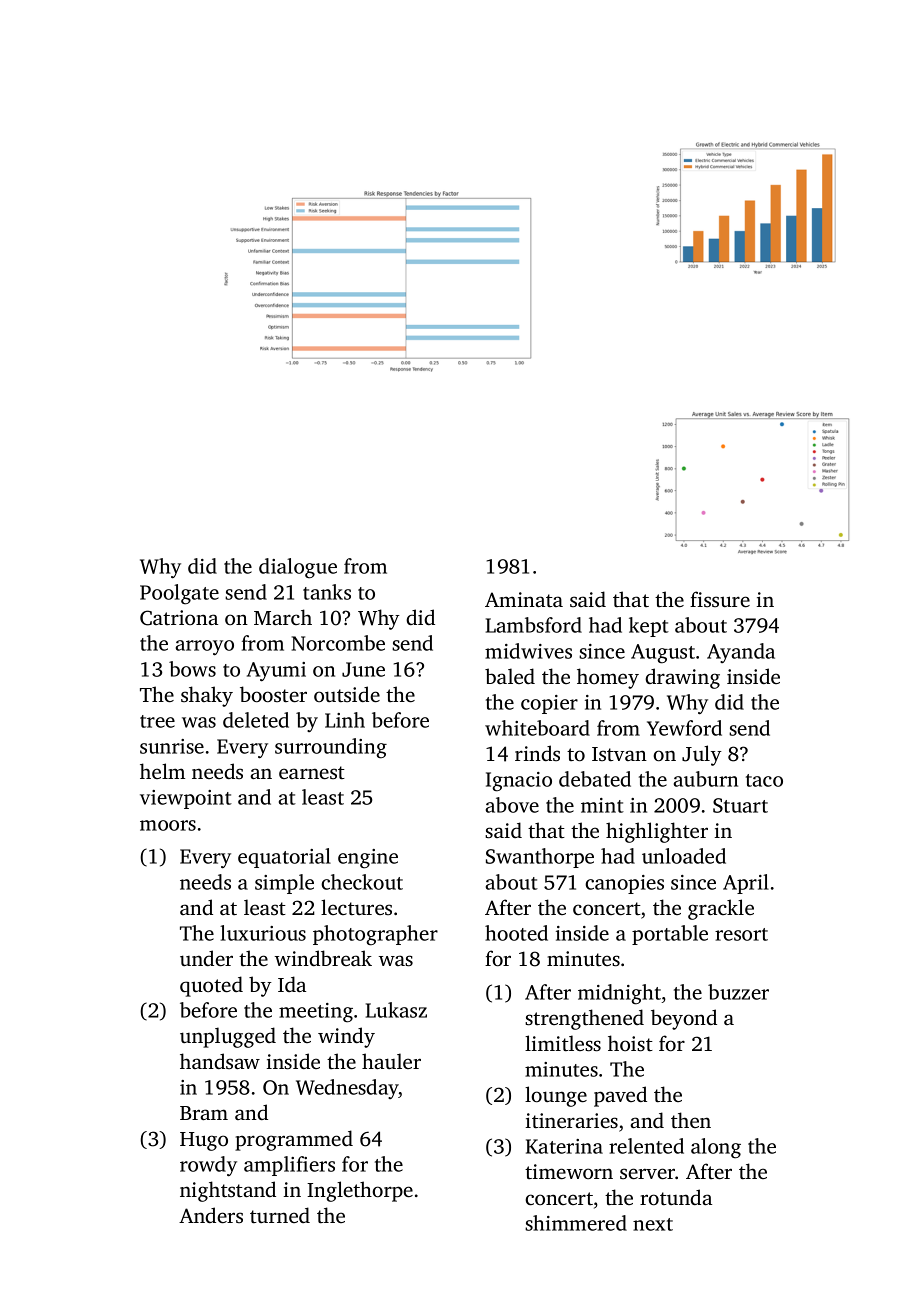 This screenshot has width=924, height=1314. What do you see at coordinates (524, 599) in the screenshot?
I see `Aminata` at bounding box center [524, 599].
